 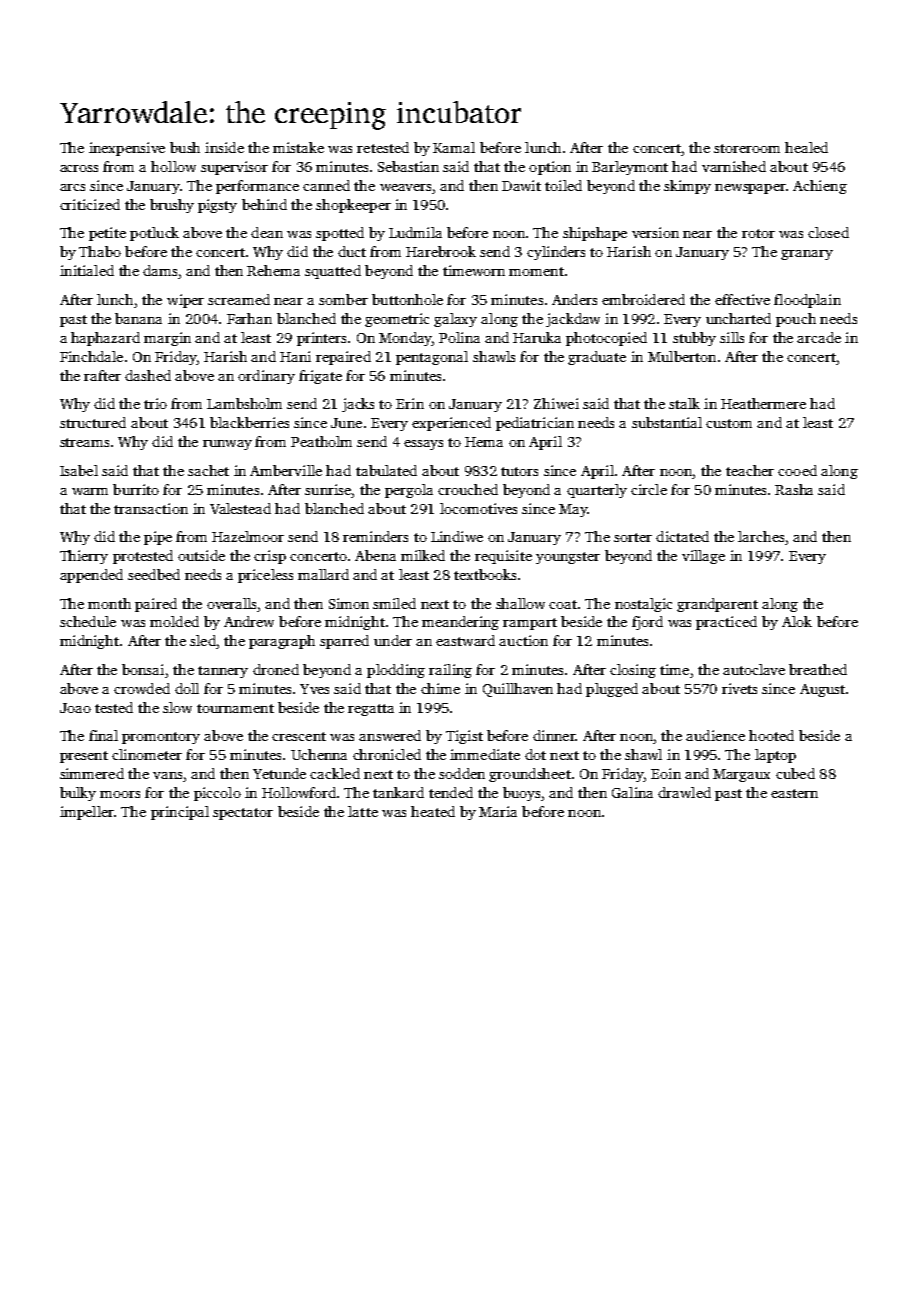 What do you see at coordinates (88, 621) in the screenshot?
I see `schedule` at bounding box center [88, 621].
